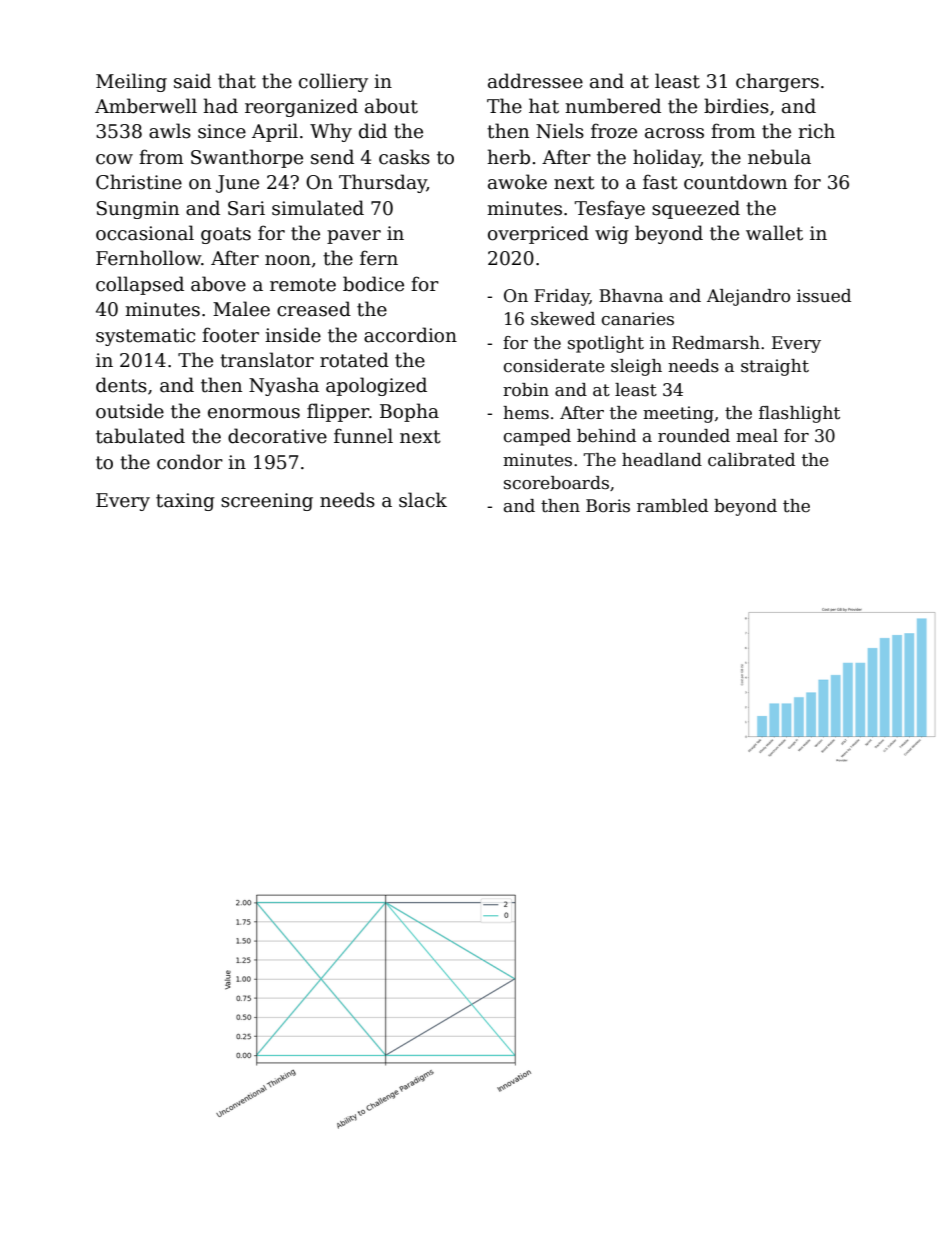 The height and width of the page is (1233, 952). What do you see at coordinates (140, 436) in the page?
I see `tabulated` at bounding box center [140, 436].
